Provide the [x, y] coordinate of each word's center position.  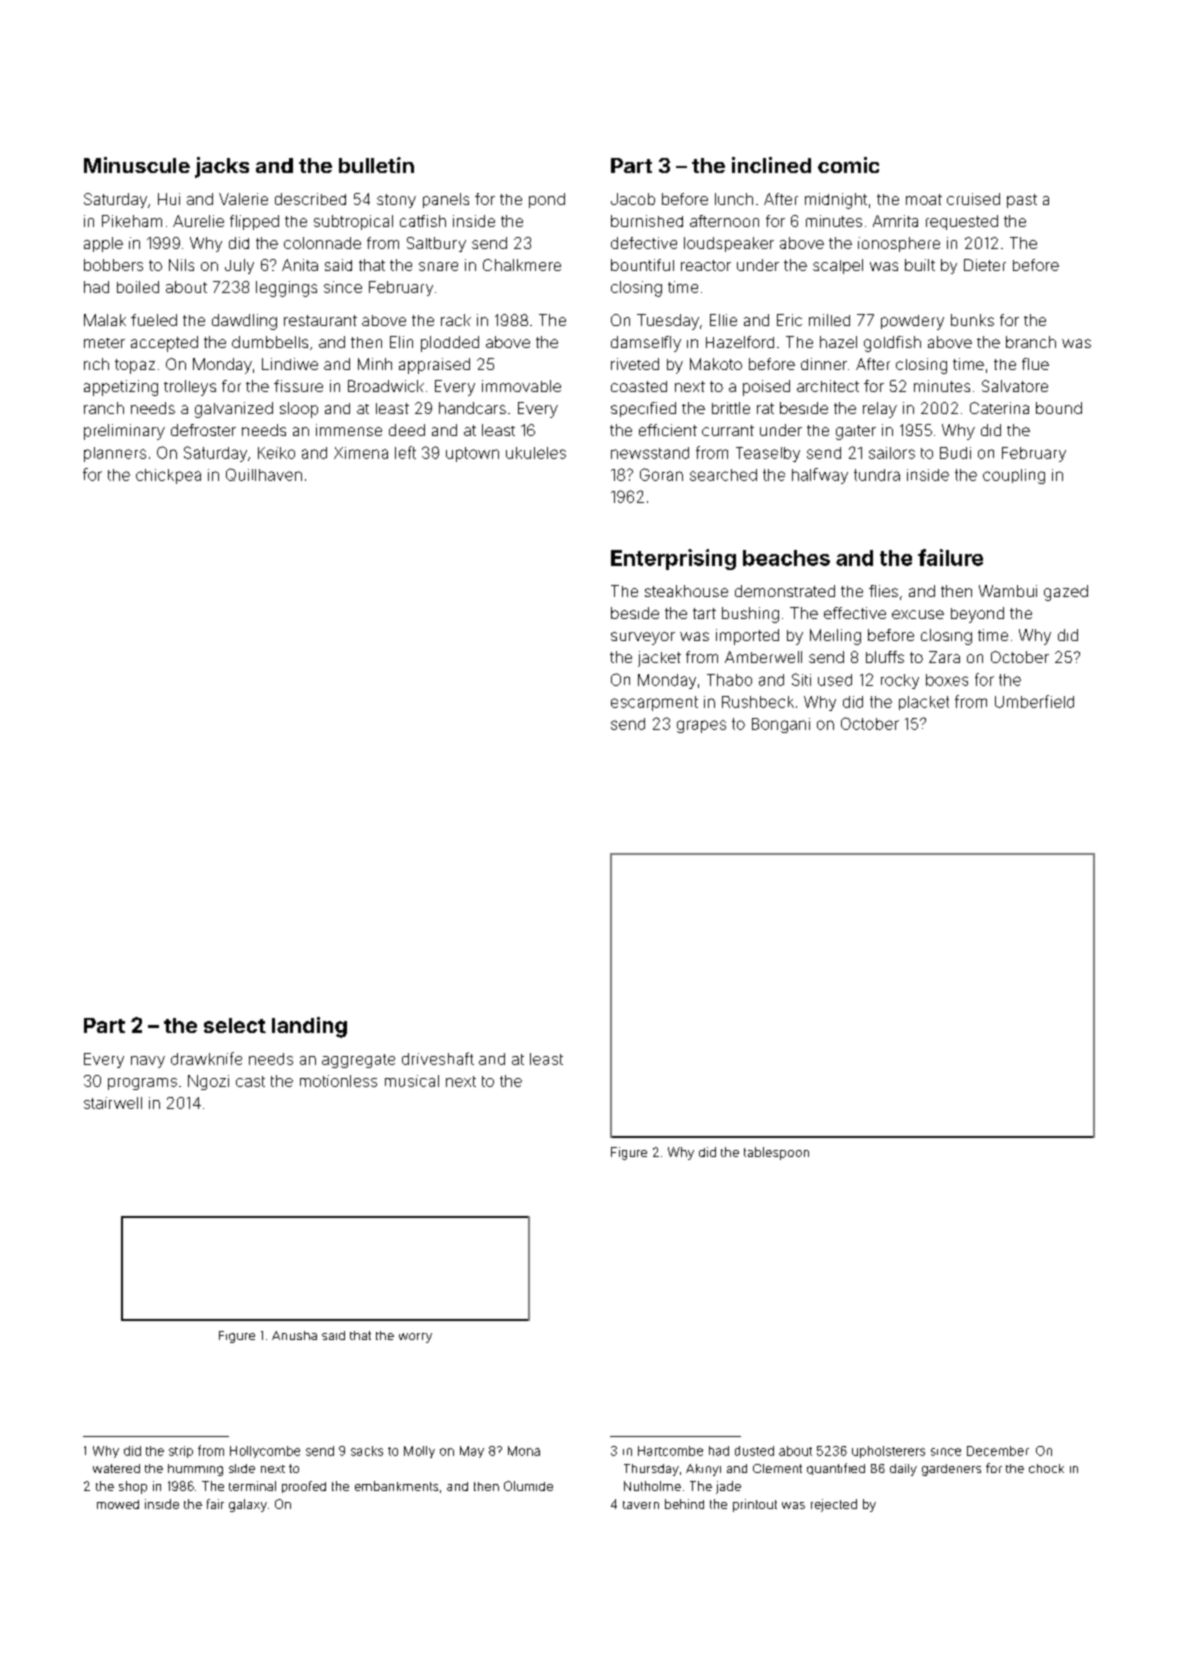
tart [704, 613]
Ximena [361, 453]
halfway [820, 476]
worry [415, 1338]
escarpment [654, 703]
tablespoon [776, 1153]
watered [116, 1468]
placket [924, 703]
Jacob [633, 199]
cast [250, 1081]
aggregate [358, 1061]
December [998, 1451]
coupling [1014, 476]
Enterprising [673, 559]
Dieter [985, 265]
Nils [181, 265]
